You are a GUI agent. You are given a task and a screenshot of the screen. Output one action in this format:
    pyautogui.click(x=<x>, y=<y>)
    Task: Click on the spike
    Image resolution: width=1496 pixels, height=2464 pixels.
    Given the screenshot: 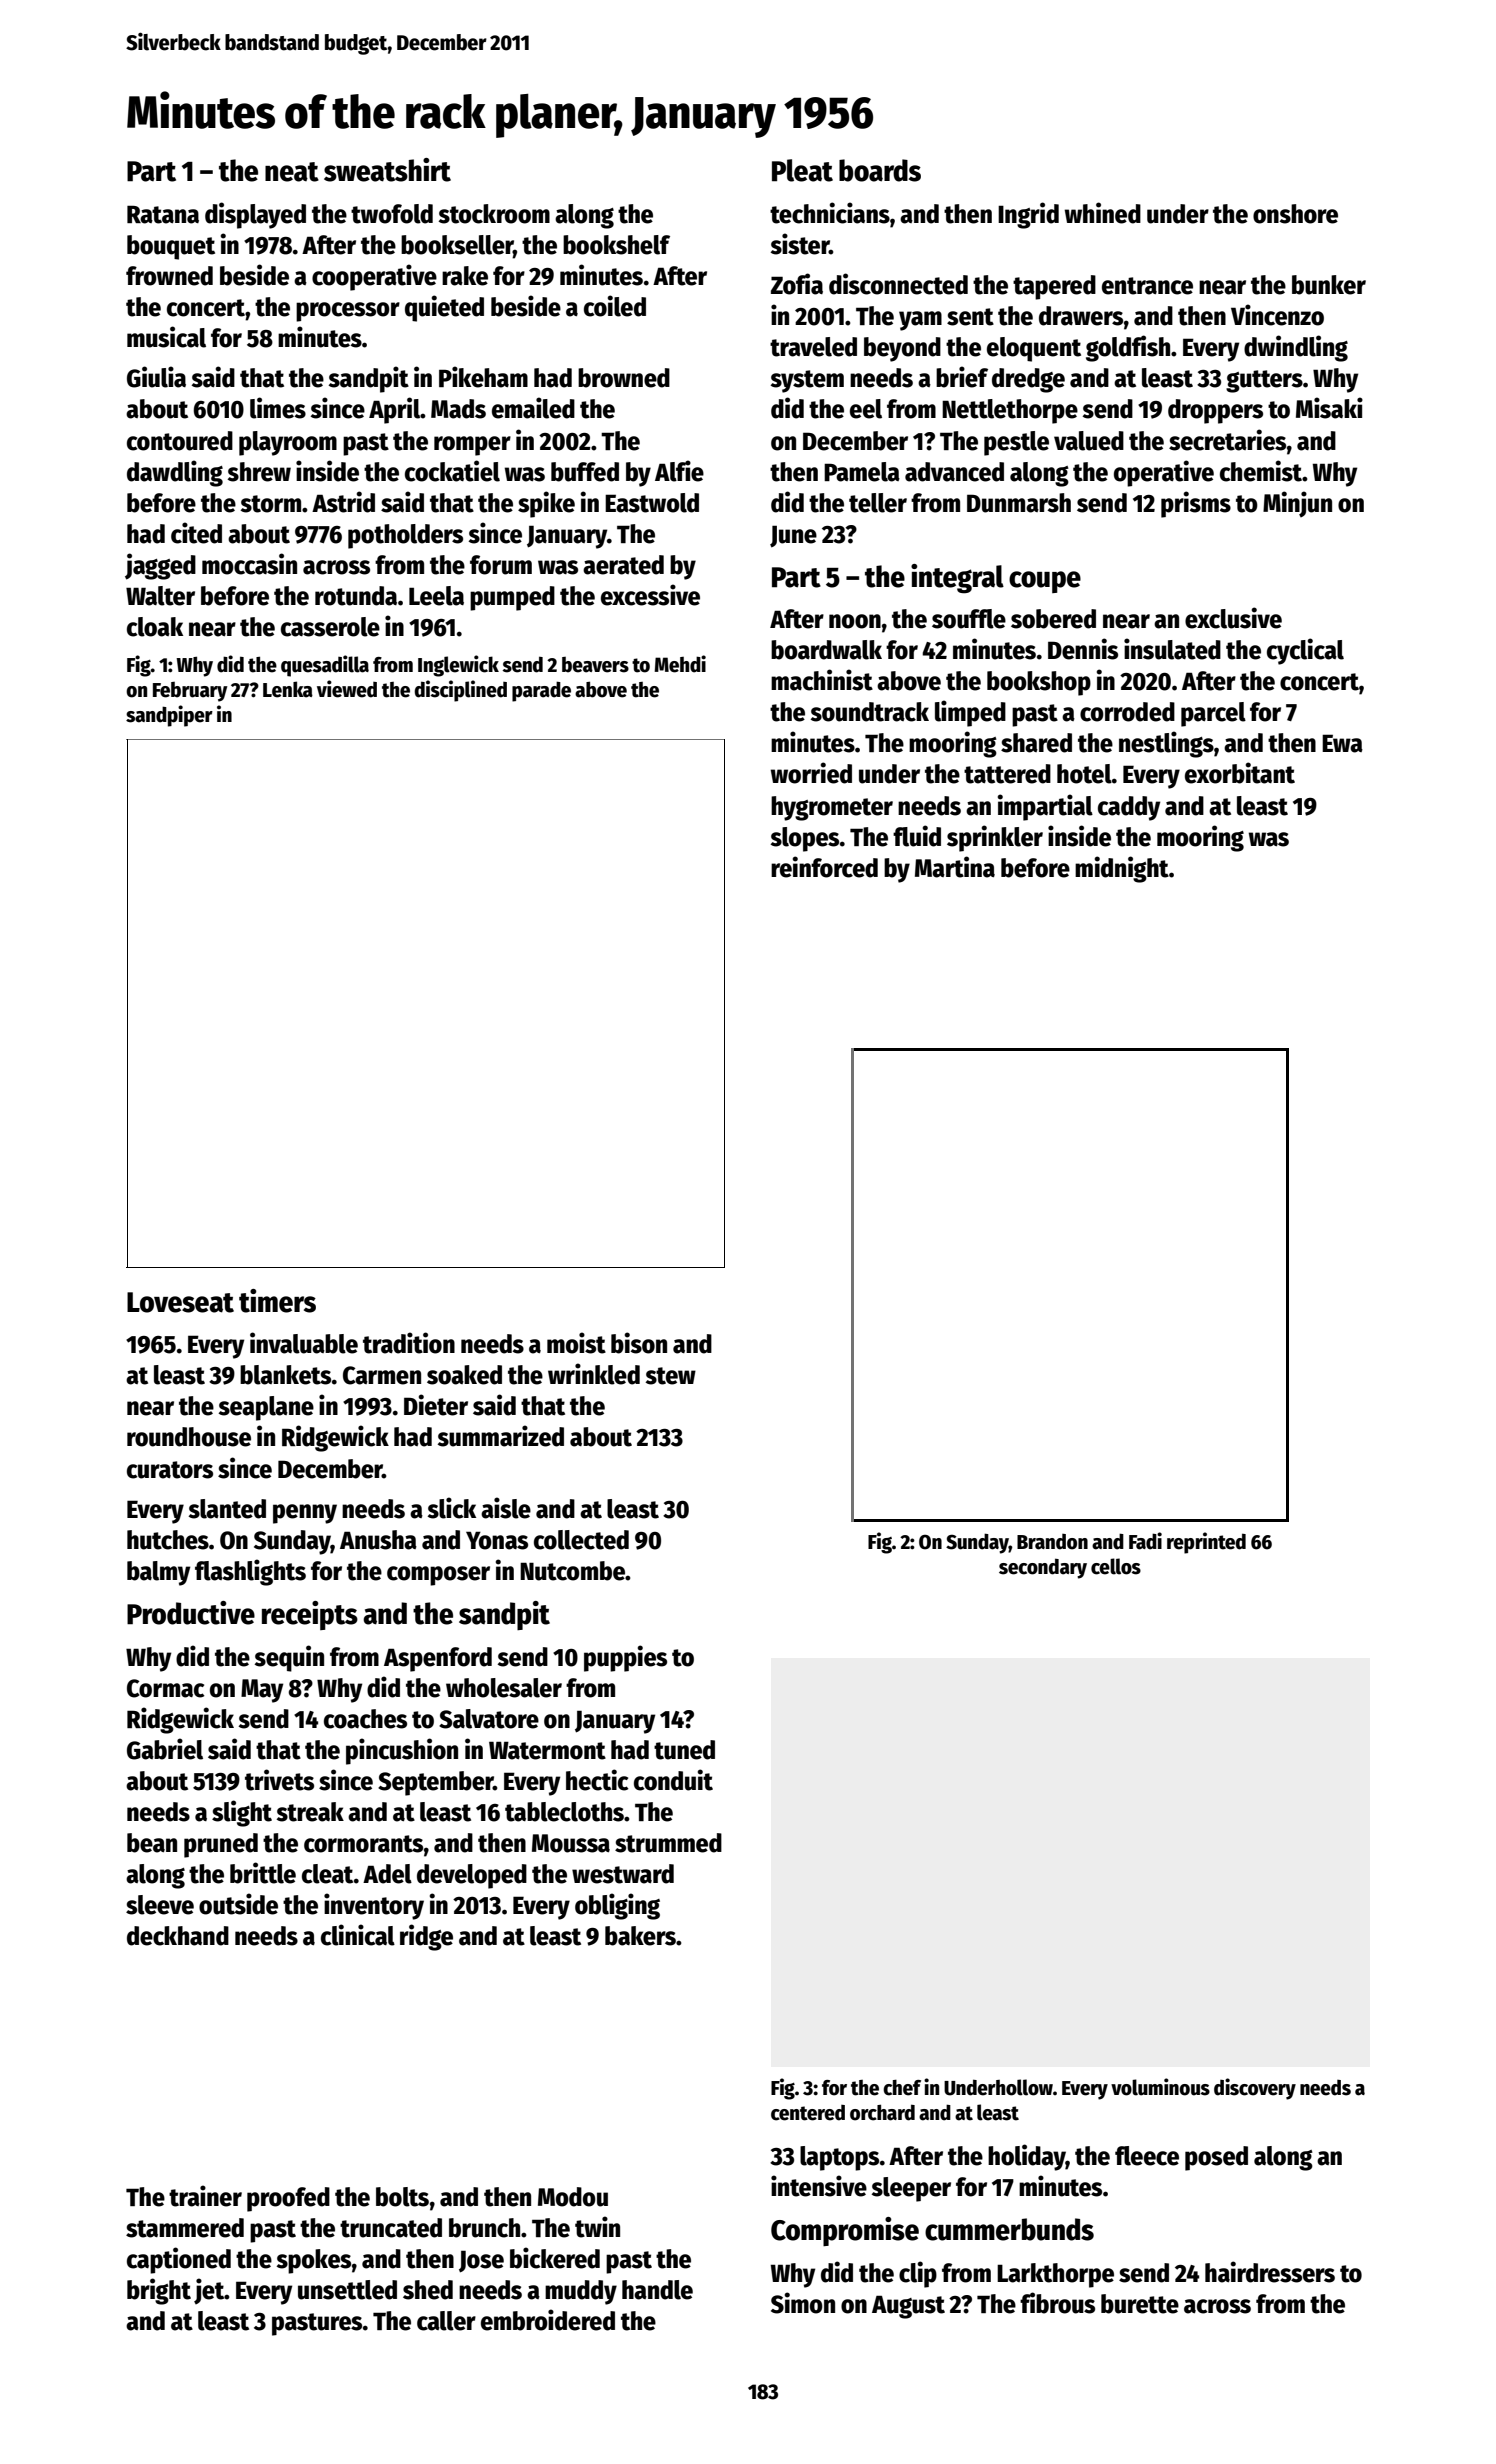 What is the action you would take?
    pyautogui.click(x=546, y=504)
